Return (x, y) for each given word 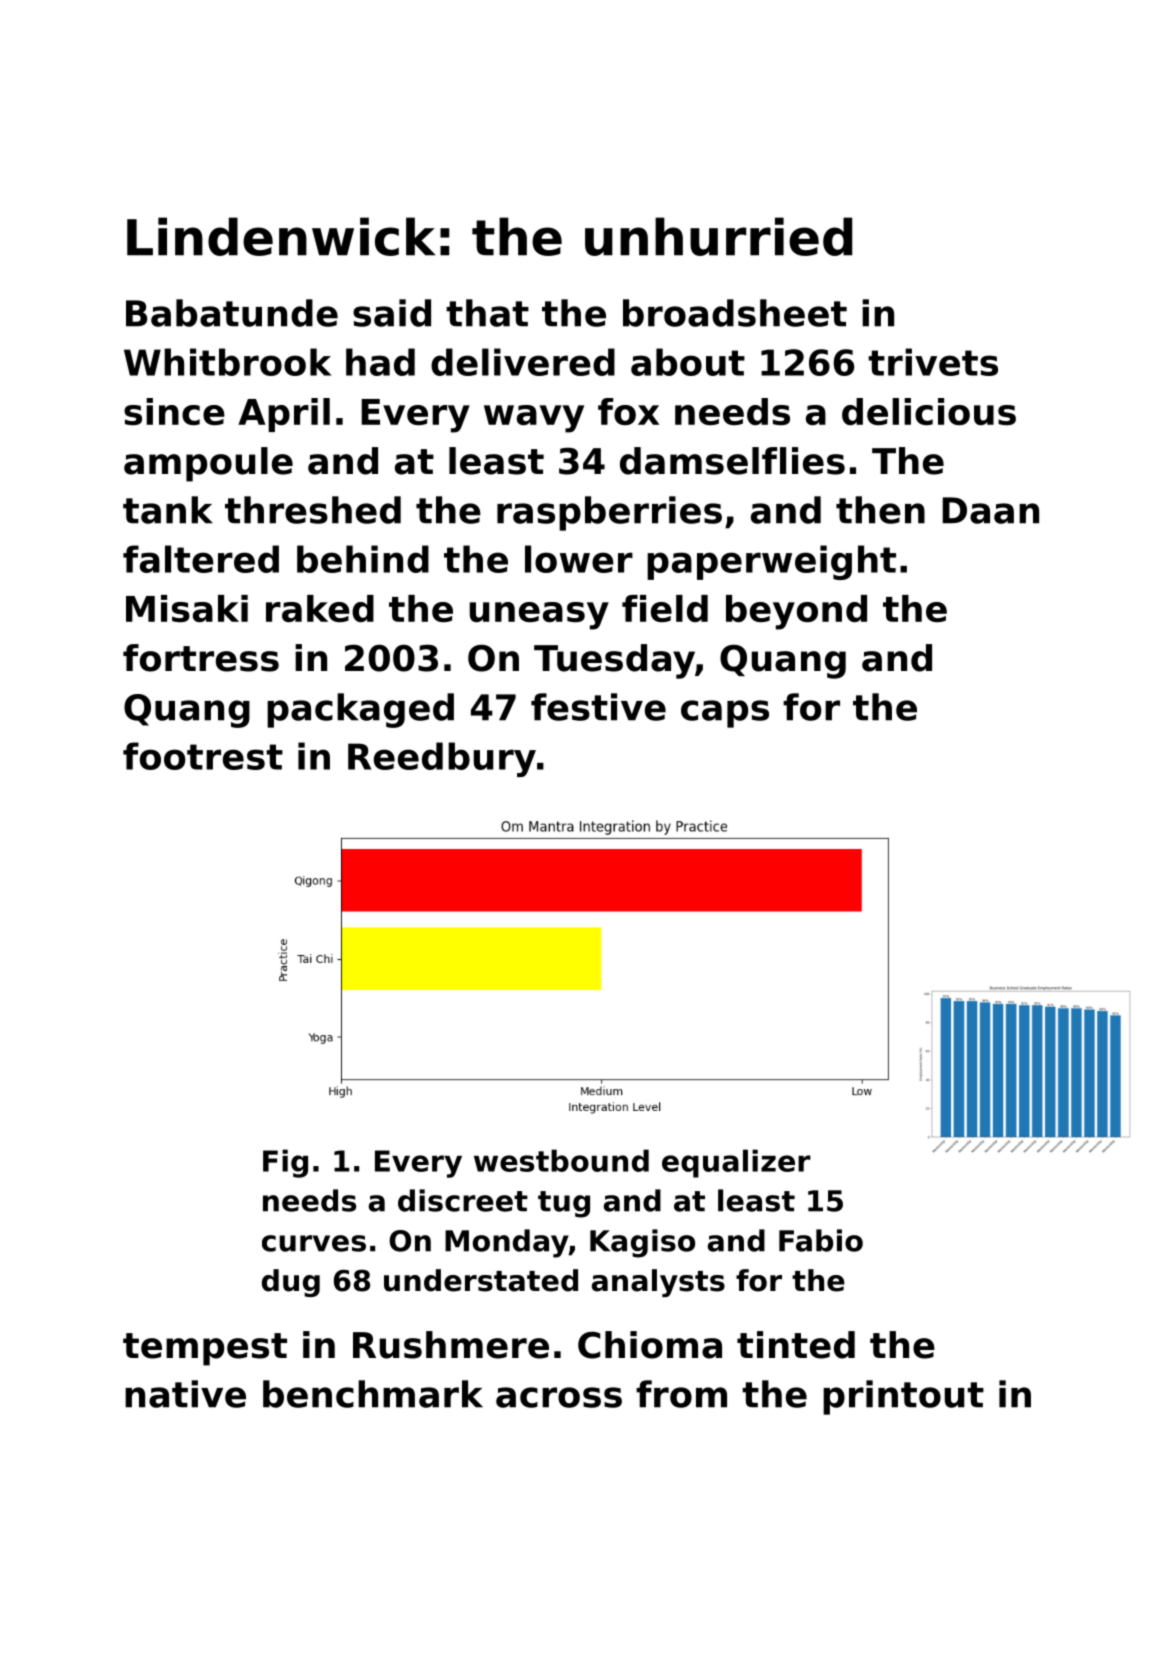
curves (314, 1243)
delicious (929, 411)
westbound (561, 1160)
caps (725, 714)
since (174, 411)
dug (291, 1283)
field (665, 608)
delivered (523, 362)
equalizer (736, 1163)
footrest (203, 756)
